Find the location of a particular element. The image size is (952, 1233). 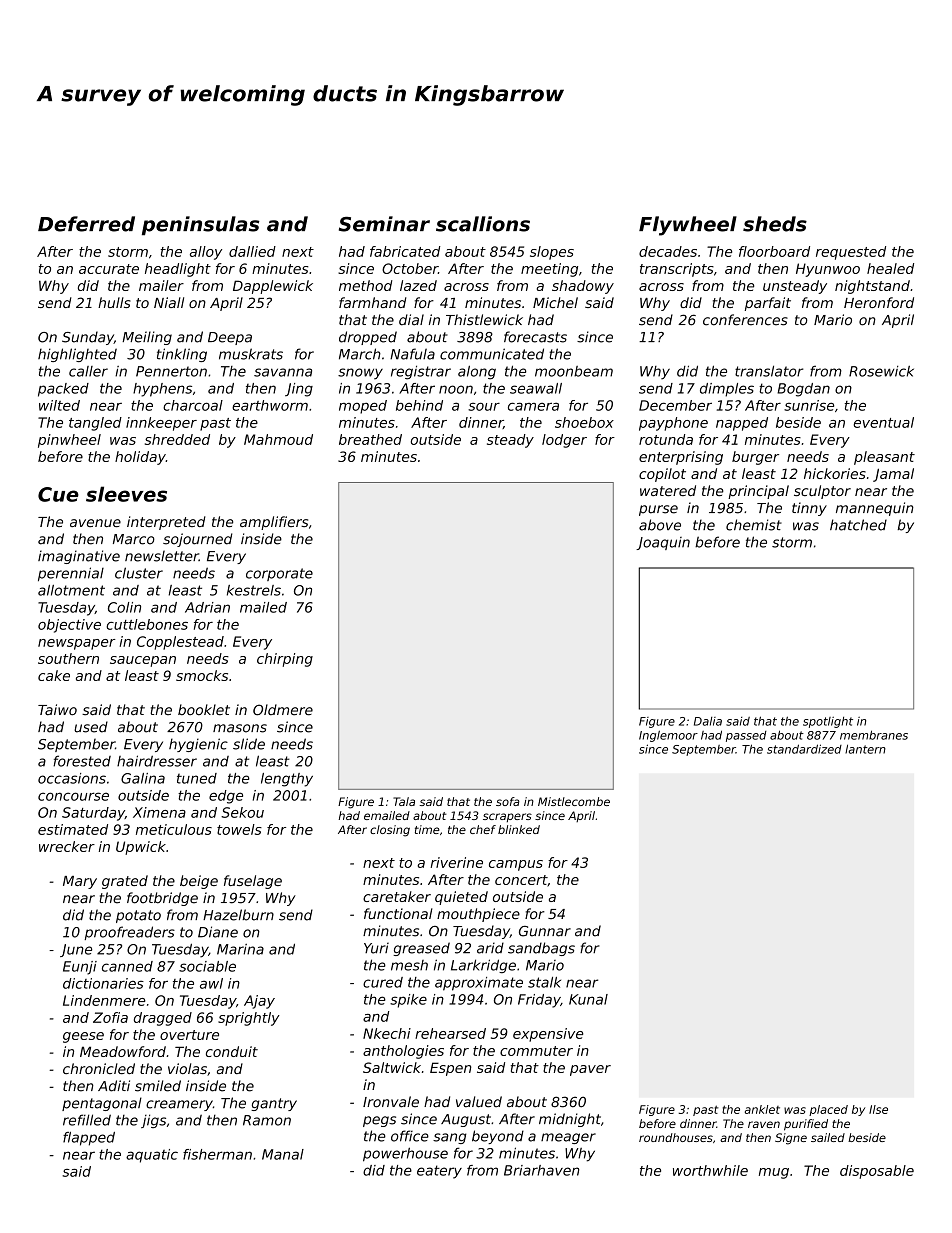

sheds is located at coordinates (775, 224).
